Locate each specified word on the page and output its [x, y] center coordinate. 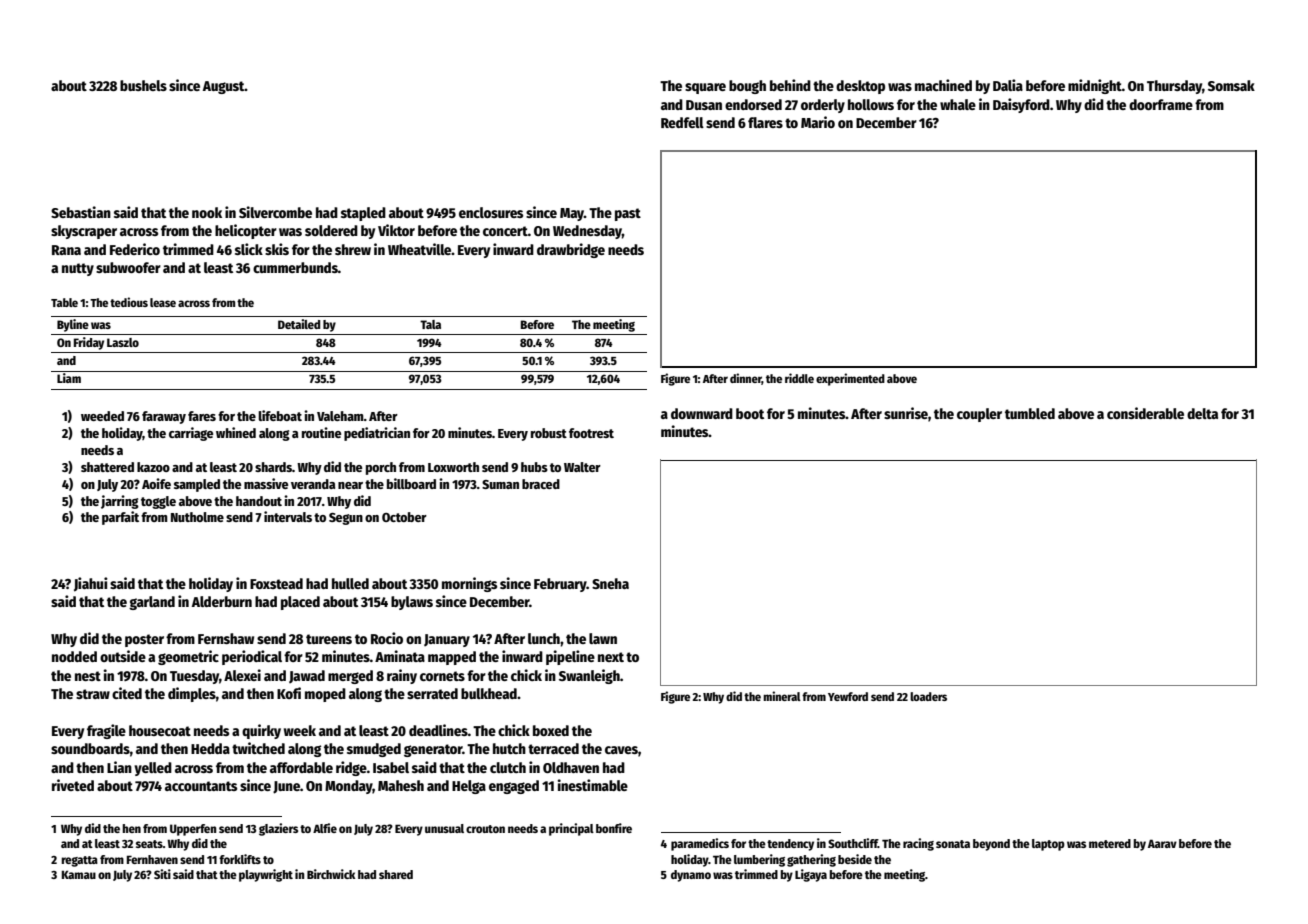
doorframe [1161, 104]
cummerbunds [295, 267]
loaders [928, 696]
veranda [313, 484]
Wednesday [587, 232]
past [628, 214]
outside [123, 656]
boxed [551, 730]
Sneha [610, 583]
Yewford [848, 696]
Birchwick [331, 874]
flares [765, 122]
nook [207, 212]
